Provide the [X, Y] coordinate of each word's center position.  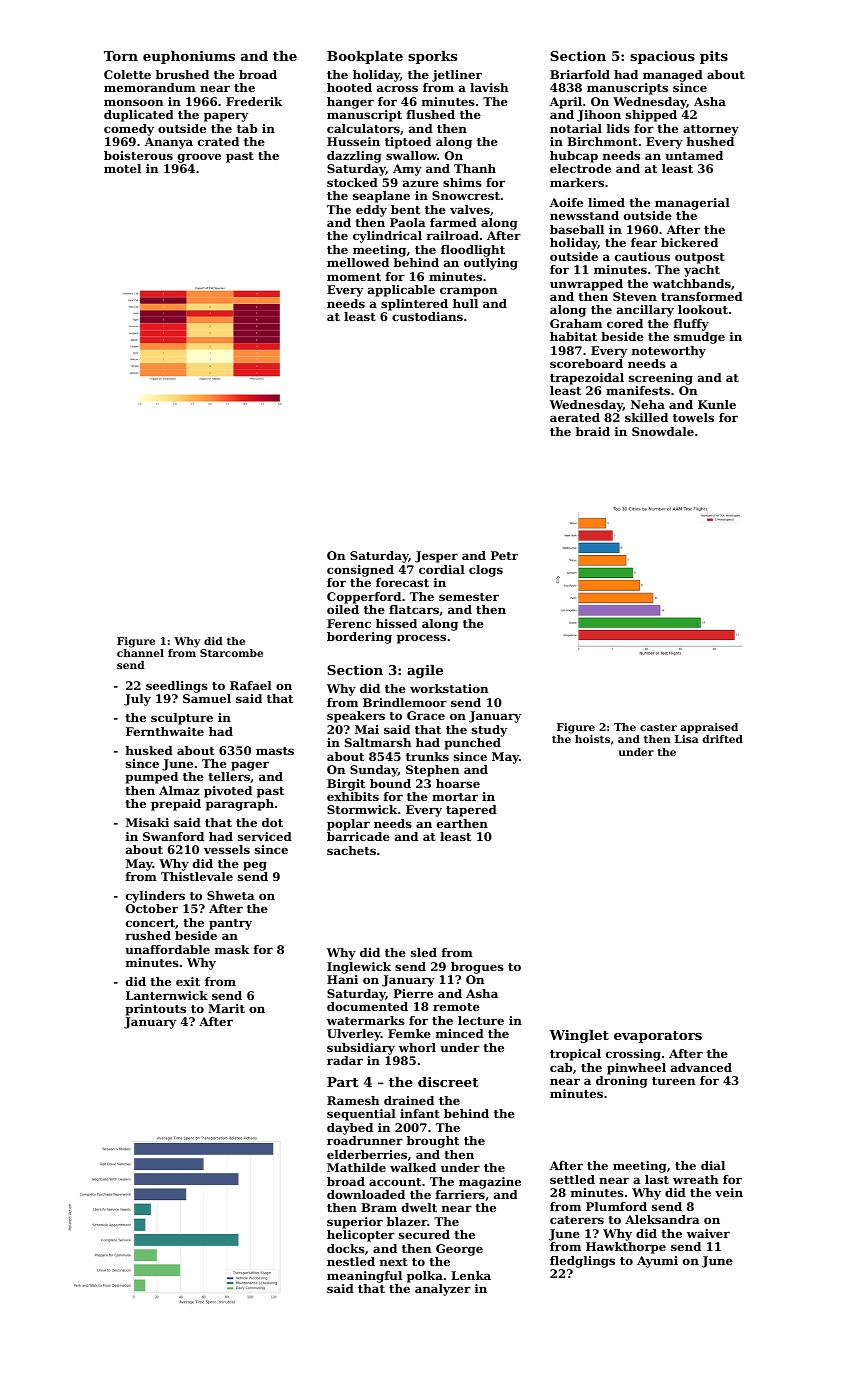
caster [658, 727]
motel [122, 168]
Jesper [436, 557]
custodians [427, 316]
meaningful [364, 1277]
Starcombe [231, 653]
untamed [694, 155]
